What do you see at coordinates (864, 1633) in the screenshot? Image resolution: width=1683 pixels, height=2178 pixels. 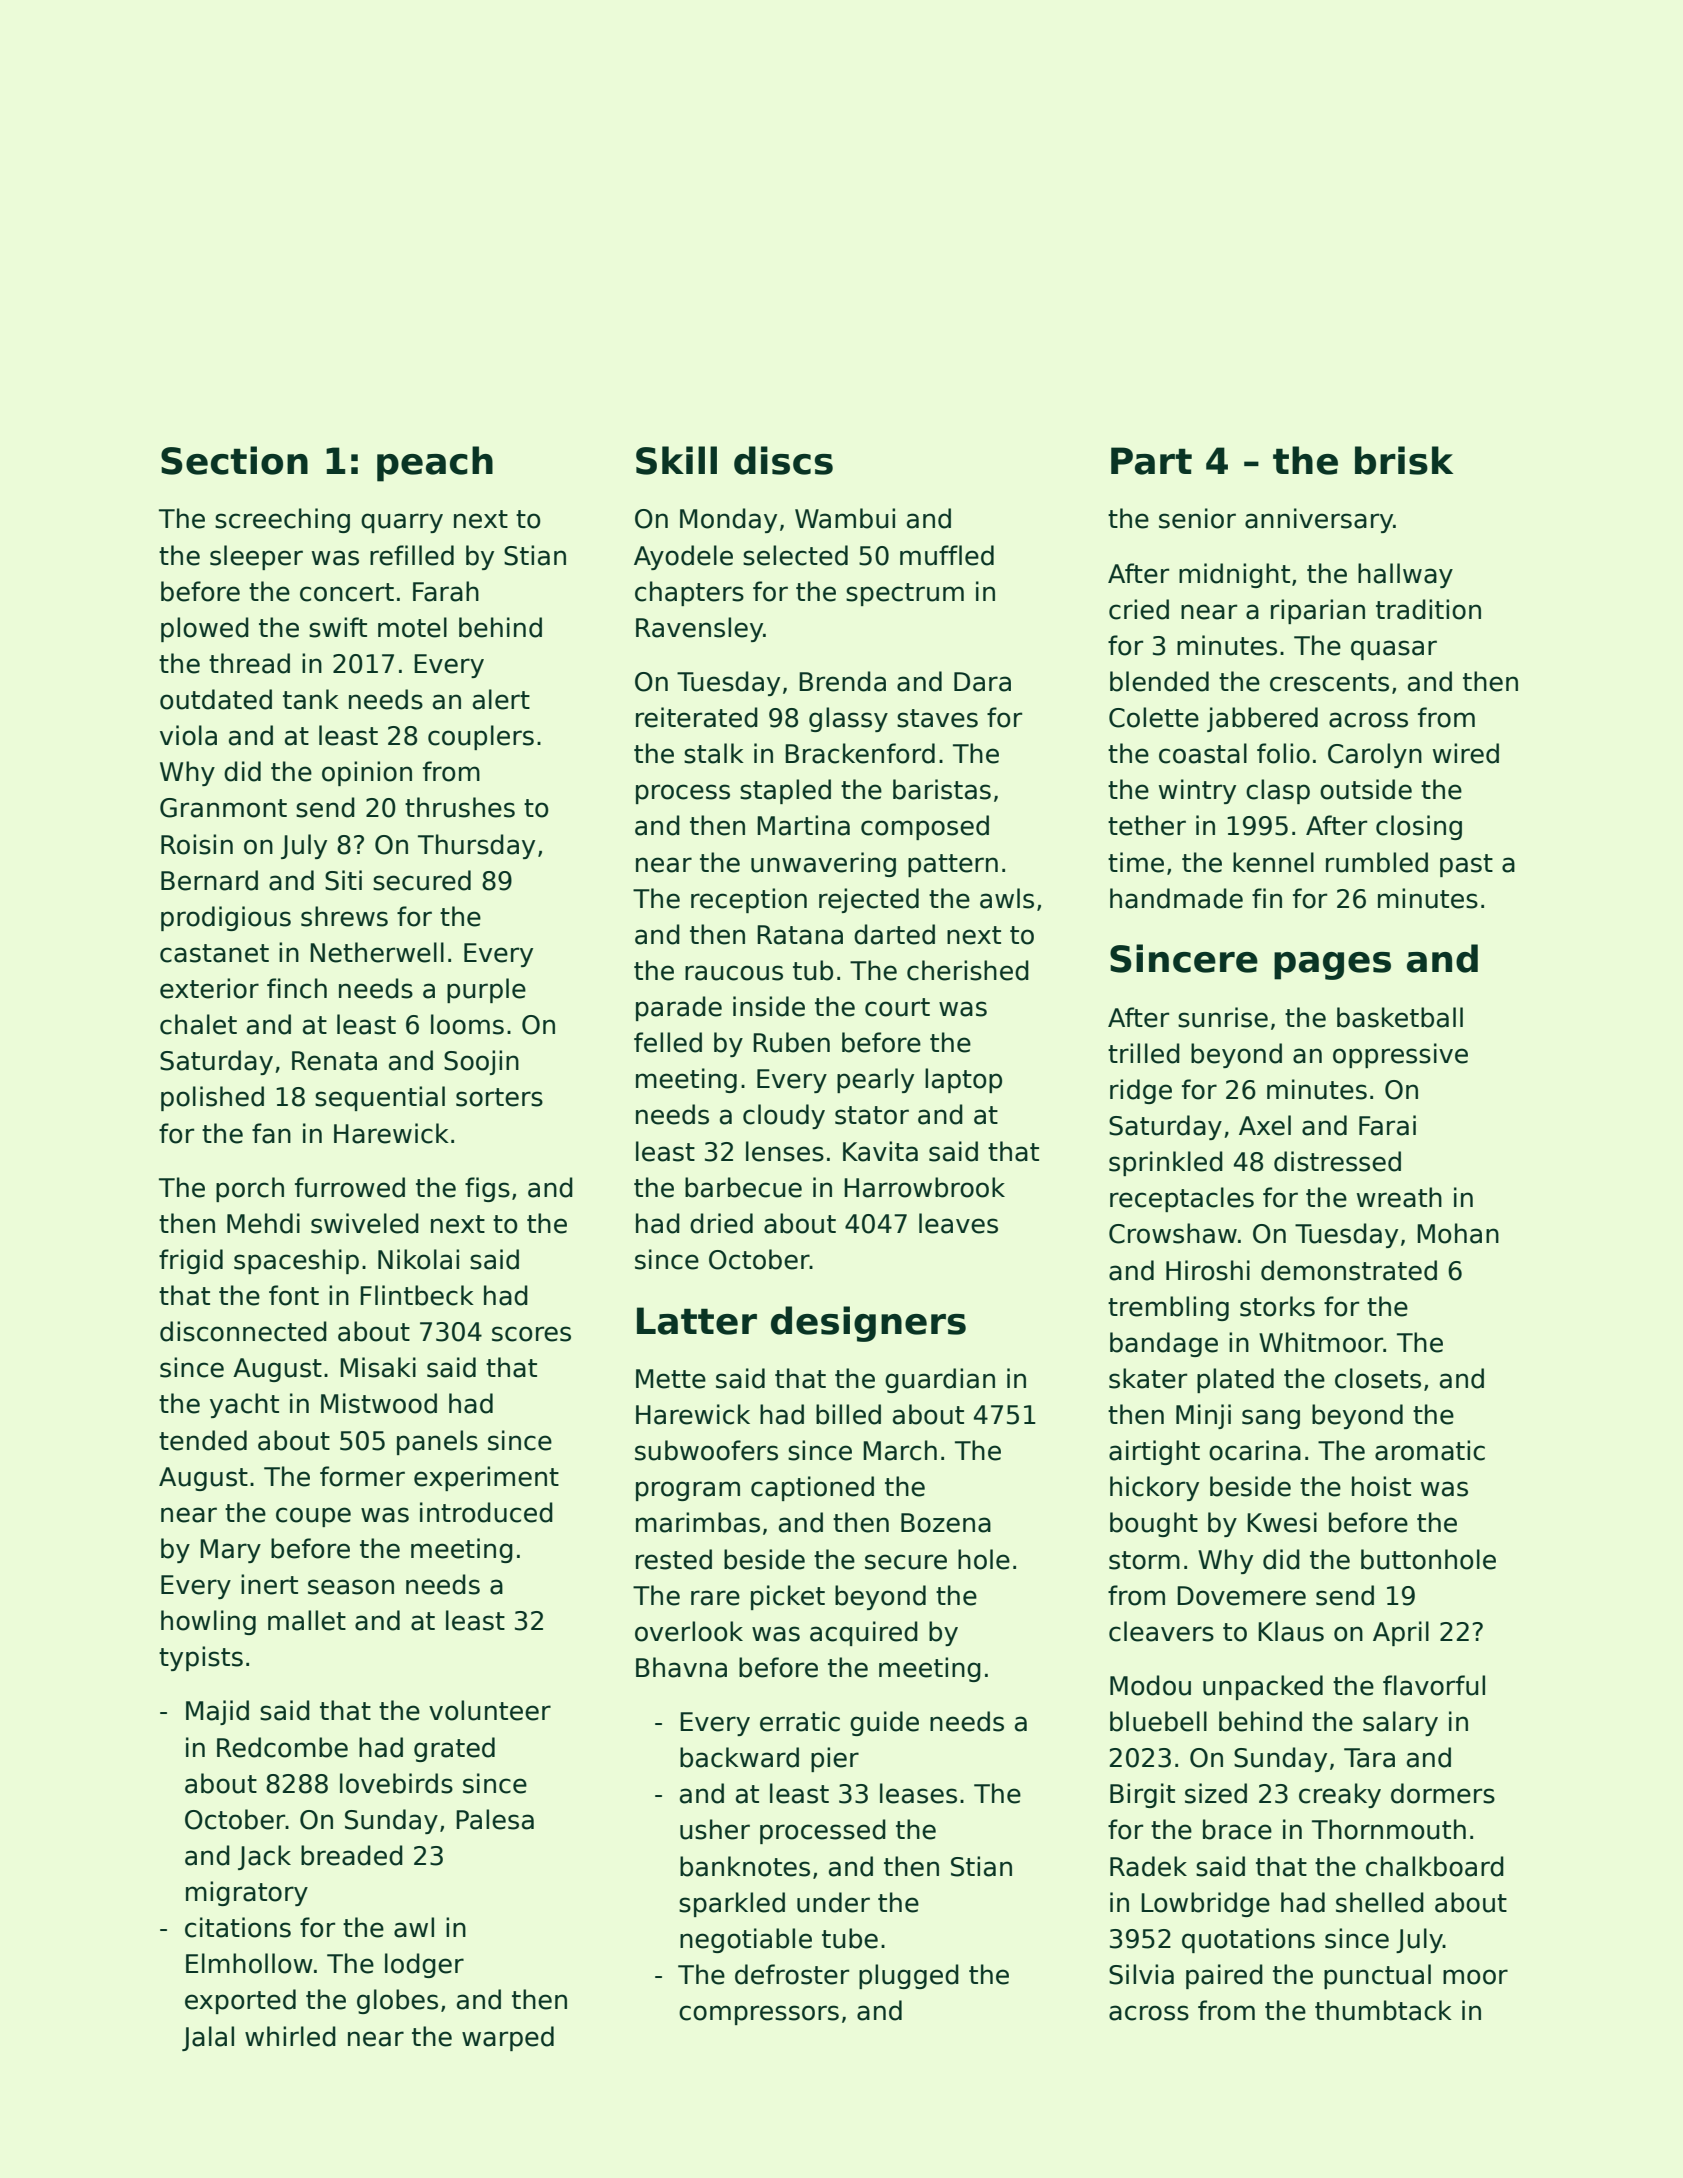 I see `acquired` at bounding box center [864, 1633].
